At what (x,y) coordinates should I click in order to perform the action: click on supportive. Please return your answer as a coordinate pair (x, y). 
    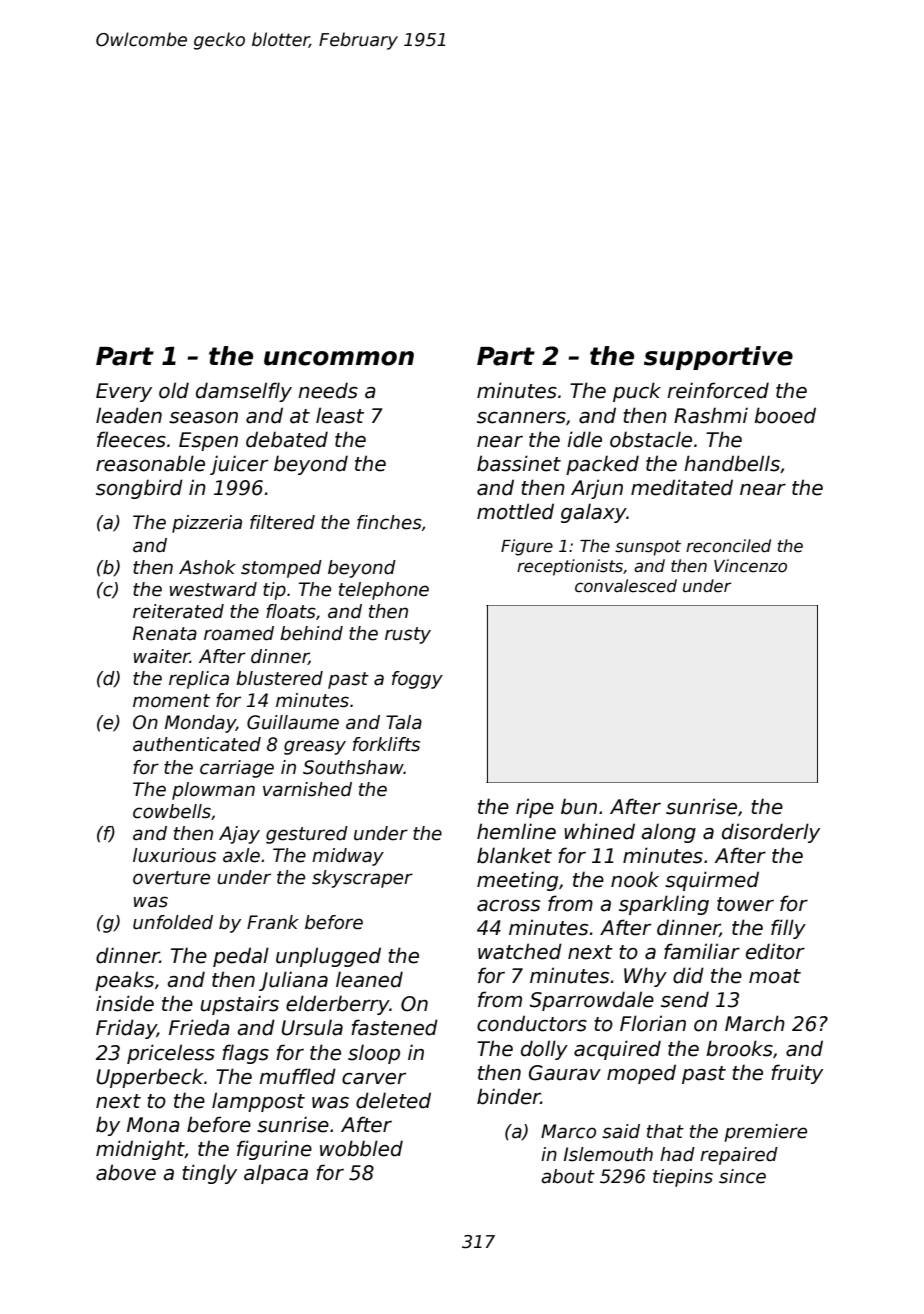
    Looking at the image, I should click on (718, 358).
